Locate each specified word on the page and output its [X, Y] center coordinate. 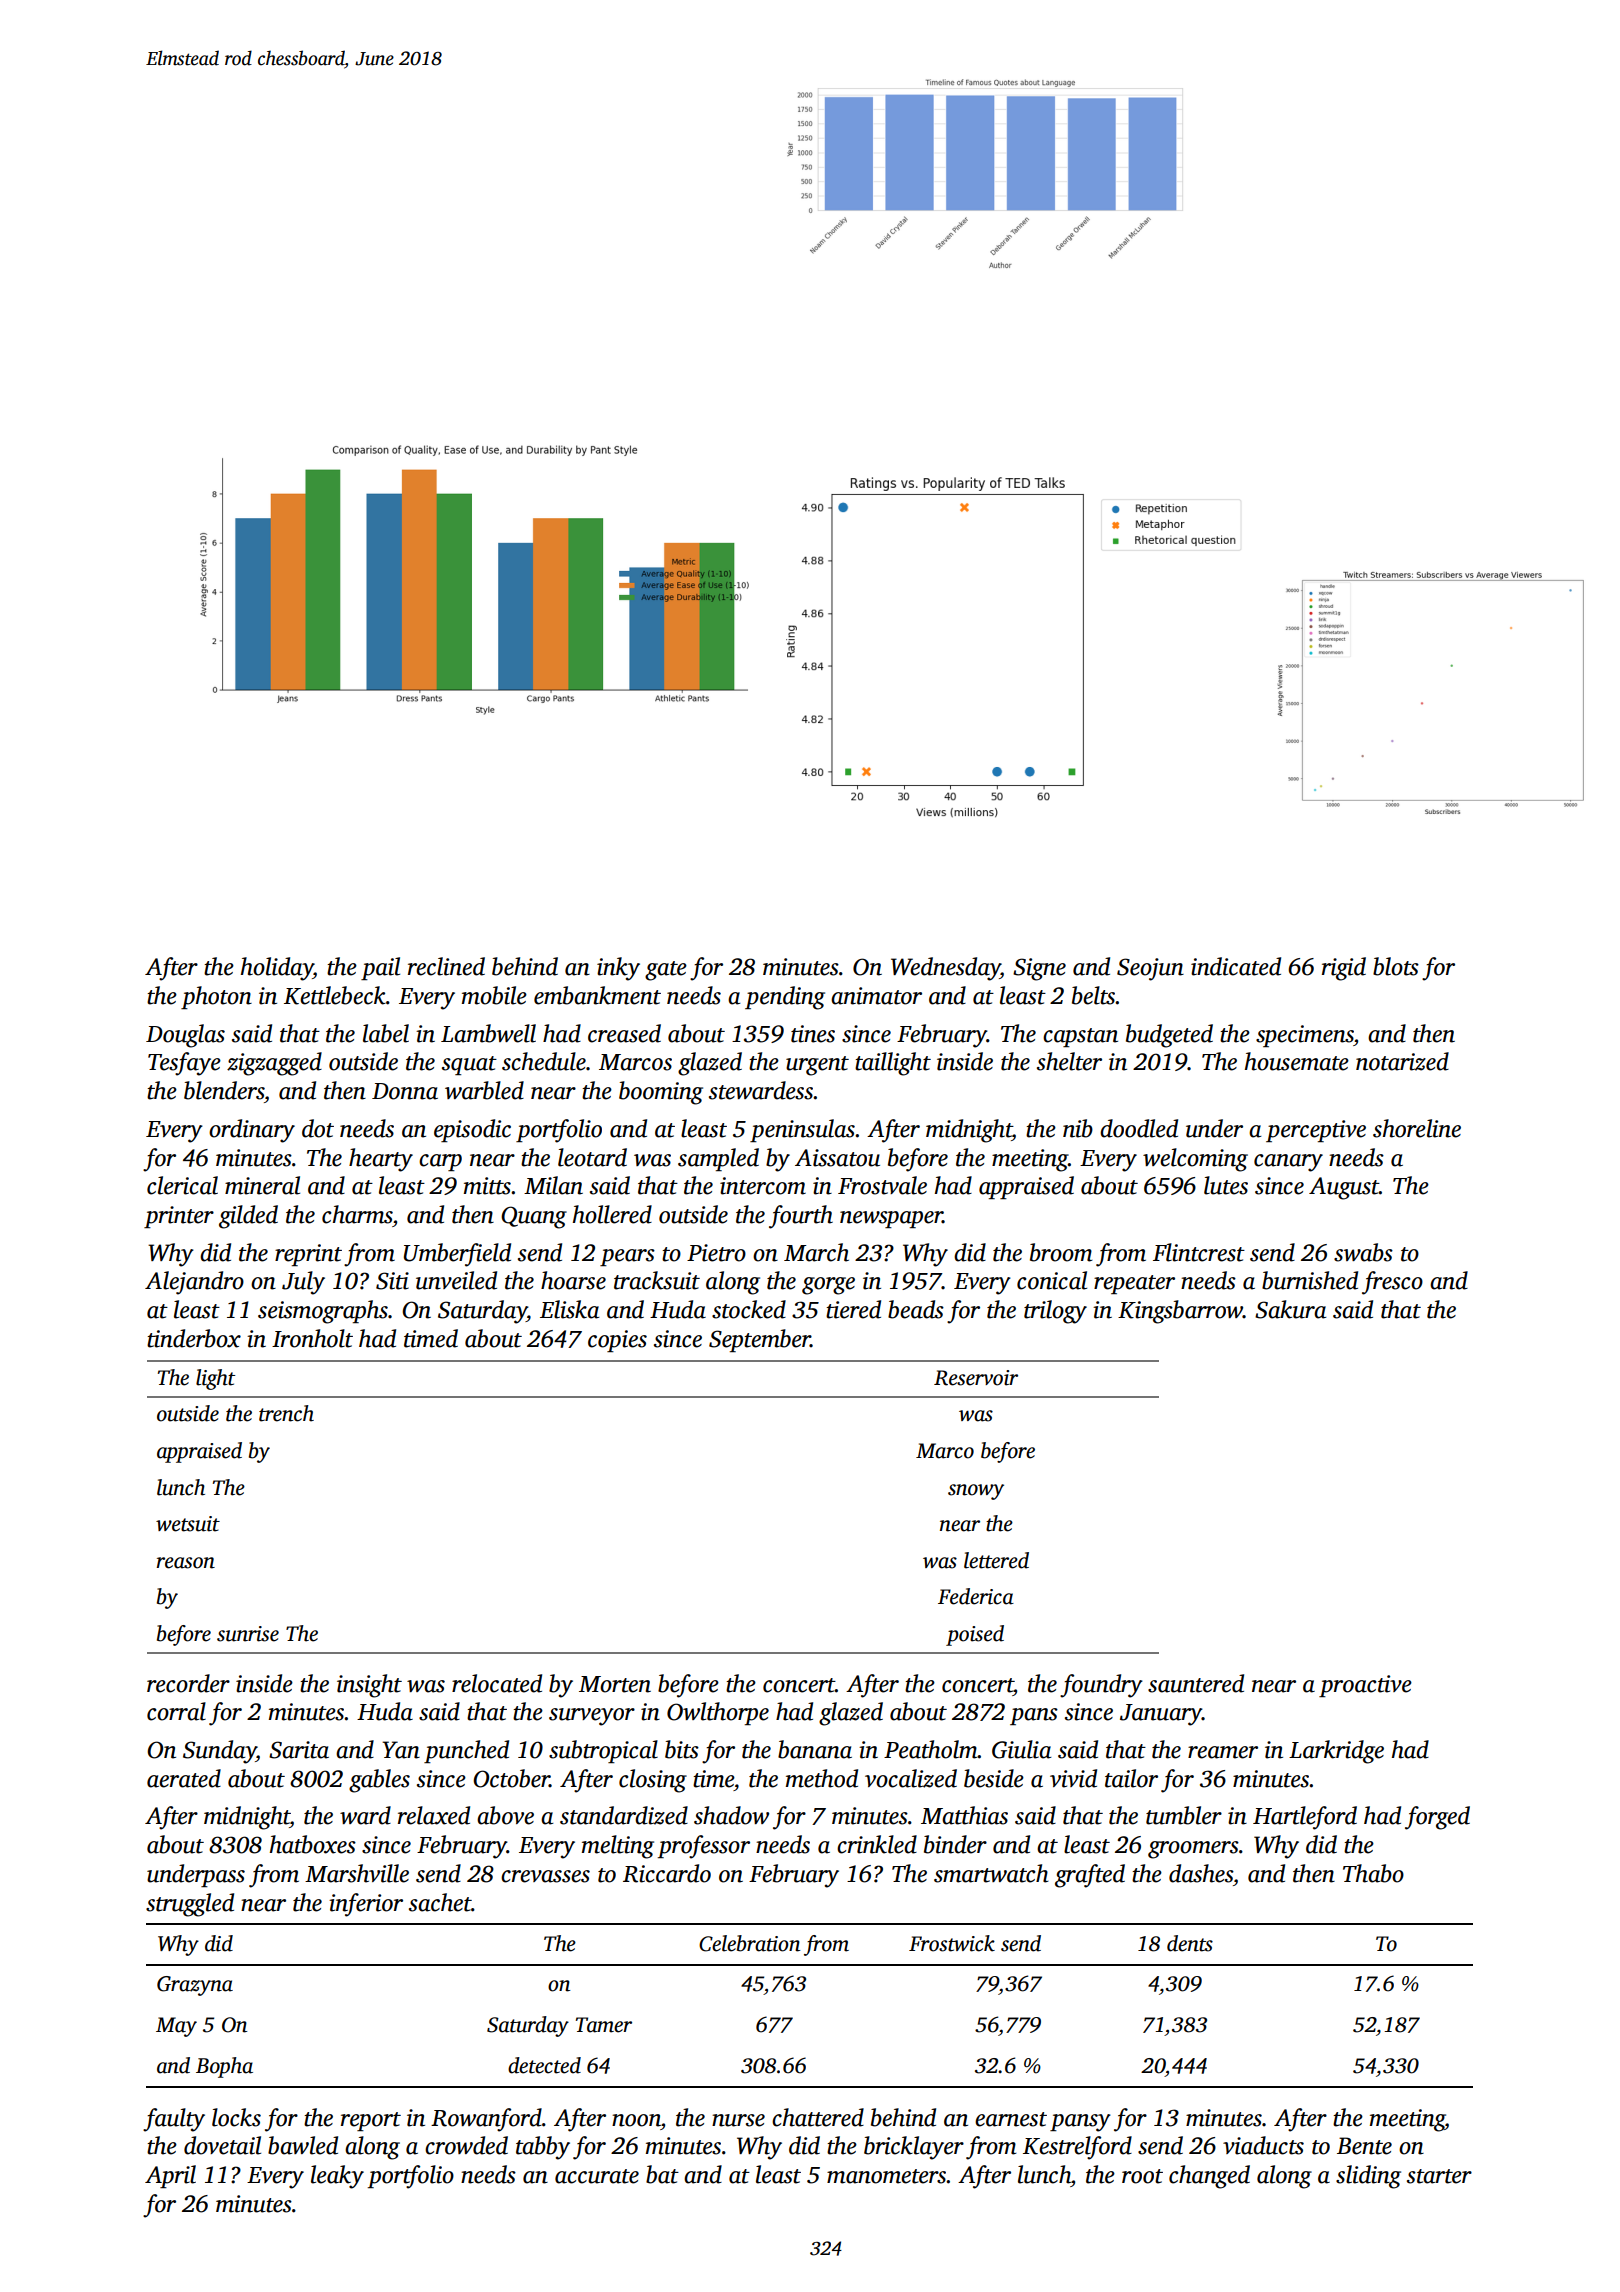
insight [369, 1686]
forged [1437, 1818]
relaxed [434, 1815]
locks [236, 2117]
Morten [615, 1684]
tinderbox [194, 1338]
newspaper [891, 1219]
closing [653, 1781]
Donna [405, 1091]
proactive [1365, 1686]
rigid [1344, 969]
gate [666, 971]
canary [1288, 1163]
